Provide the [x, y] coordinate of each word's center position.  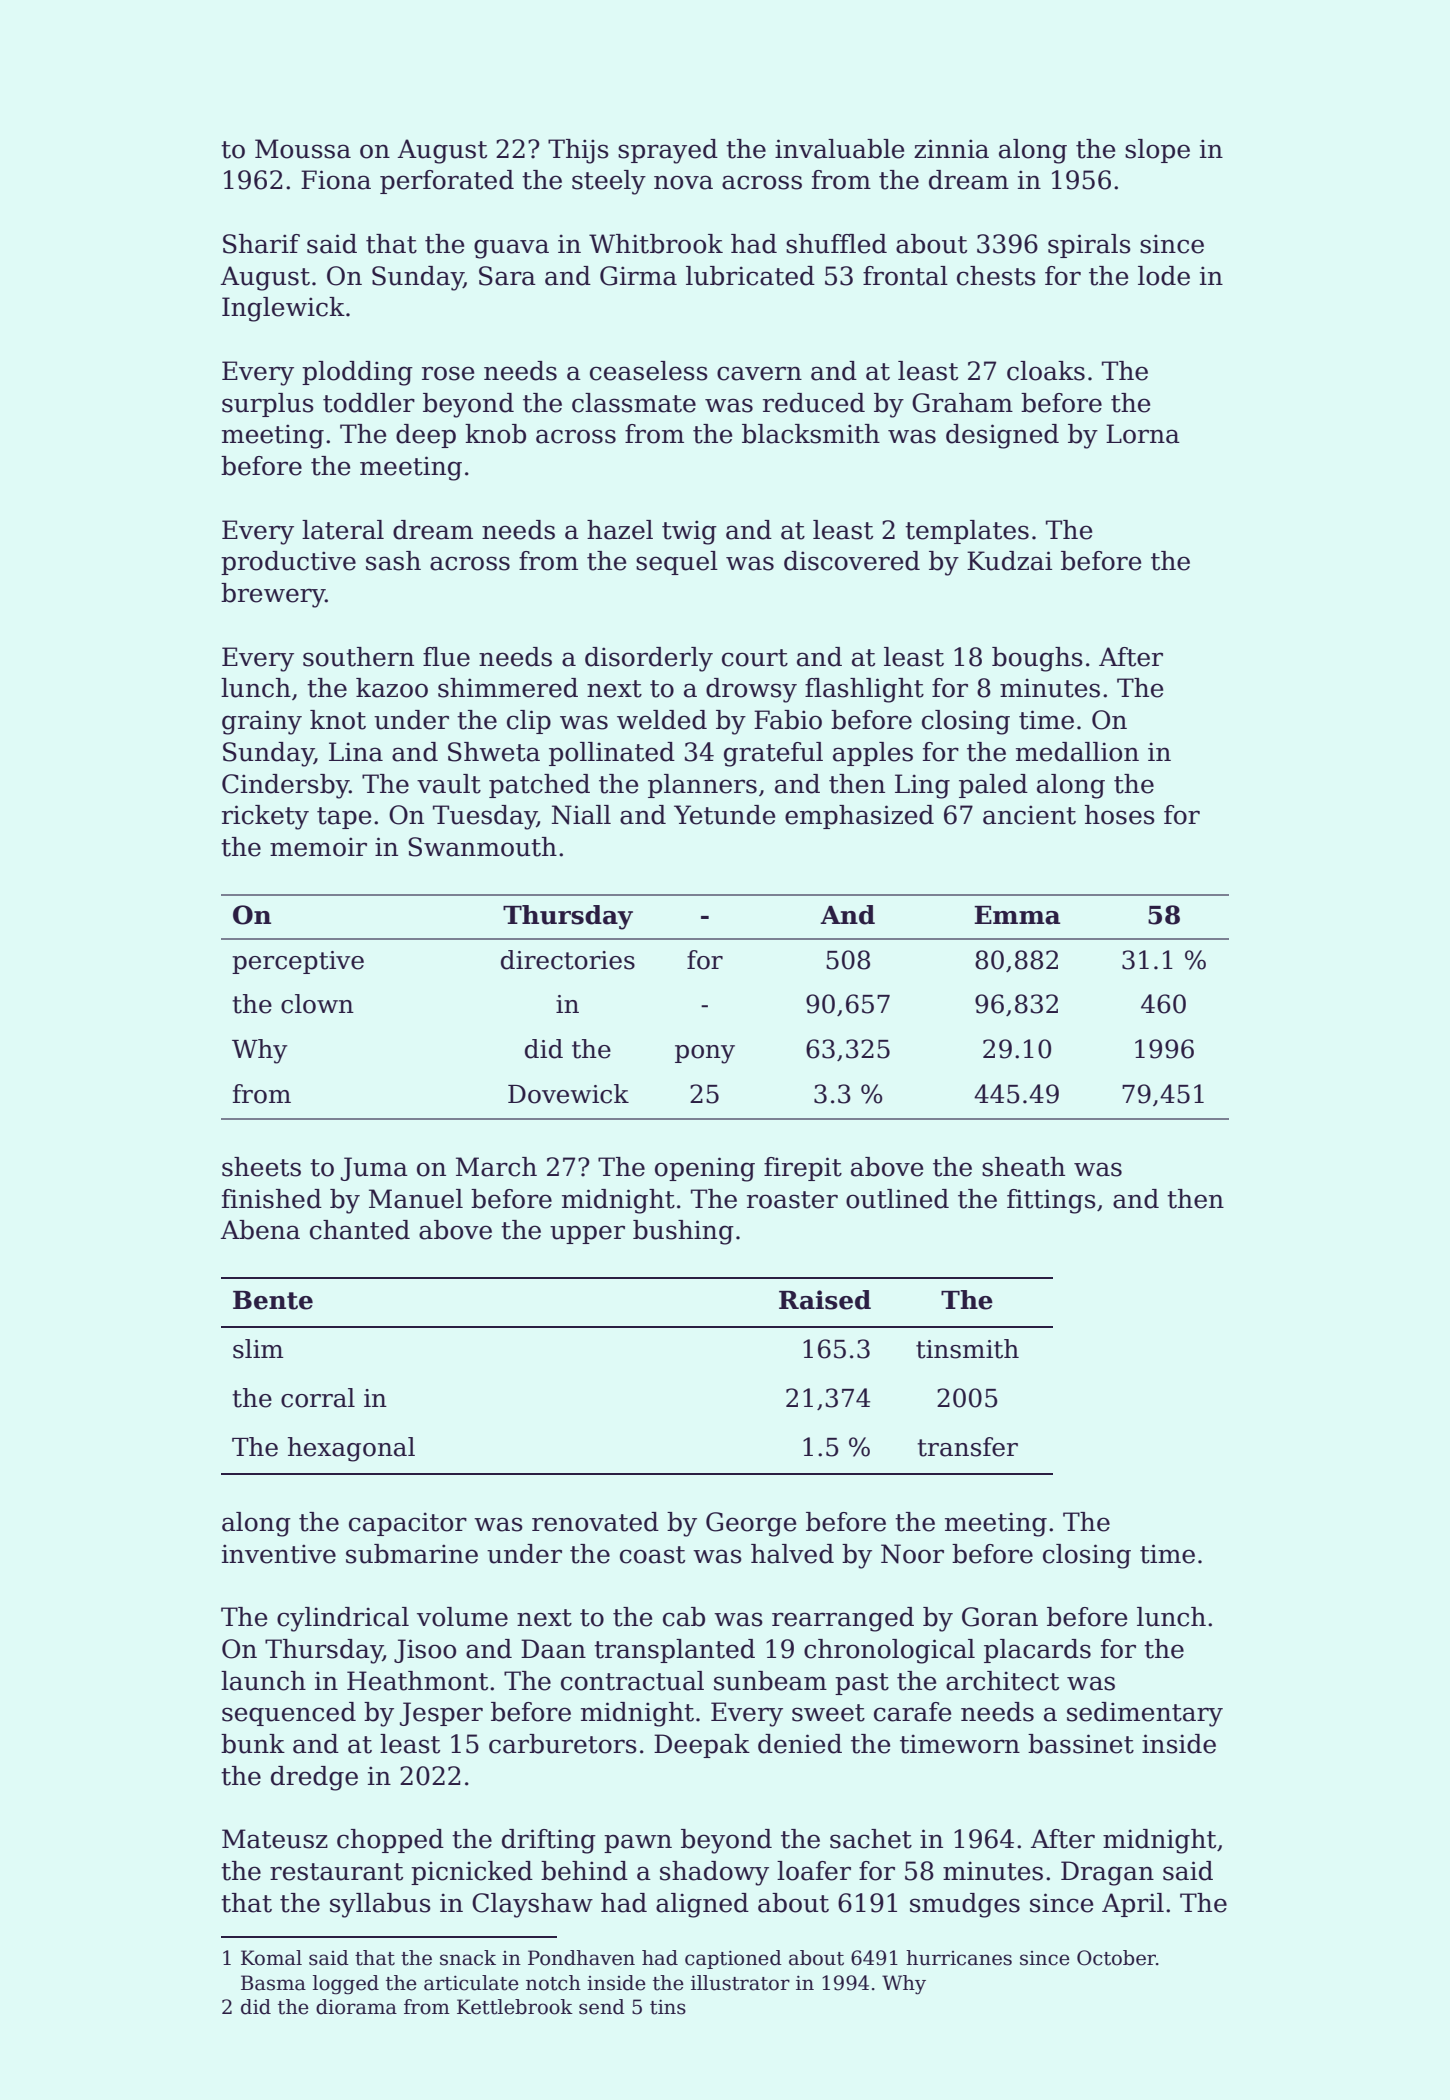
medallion [1077, 752]
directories [568, 960]
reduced [814, 403]
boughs [1037, 659]
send [602, 2007]
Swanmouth [482, 847]
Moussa [303, 149]
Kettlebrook [515, 2007]
